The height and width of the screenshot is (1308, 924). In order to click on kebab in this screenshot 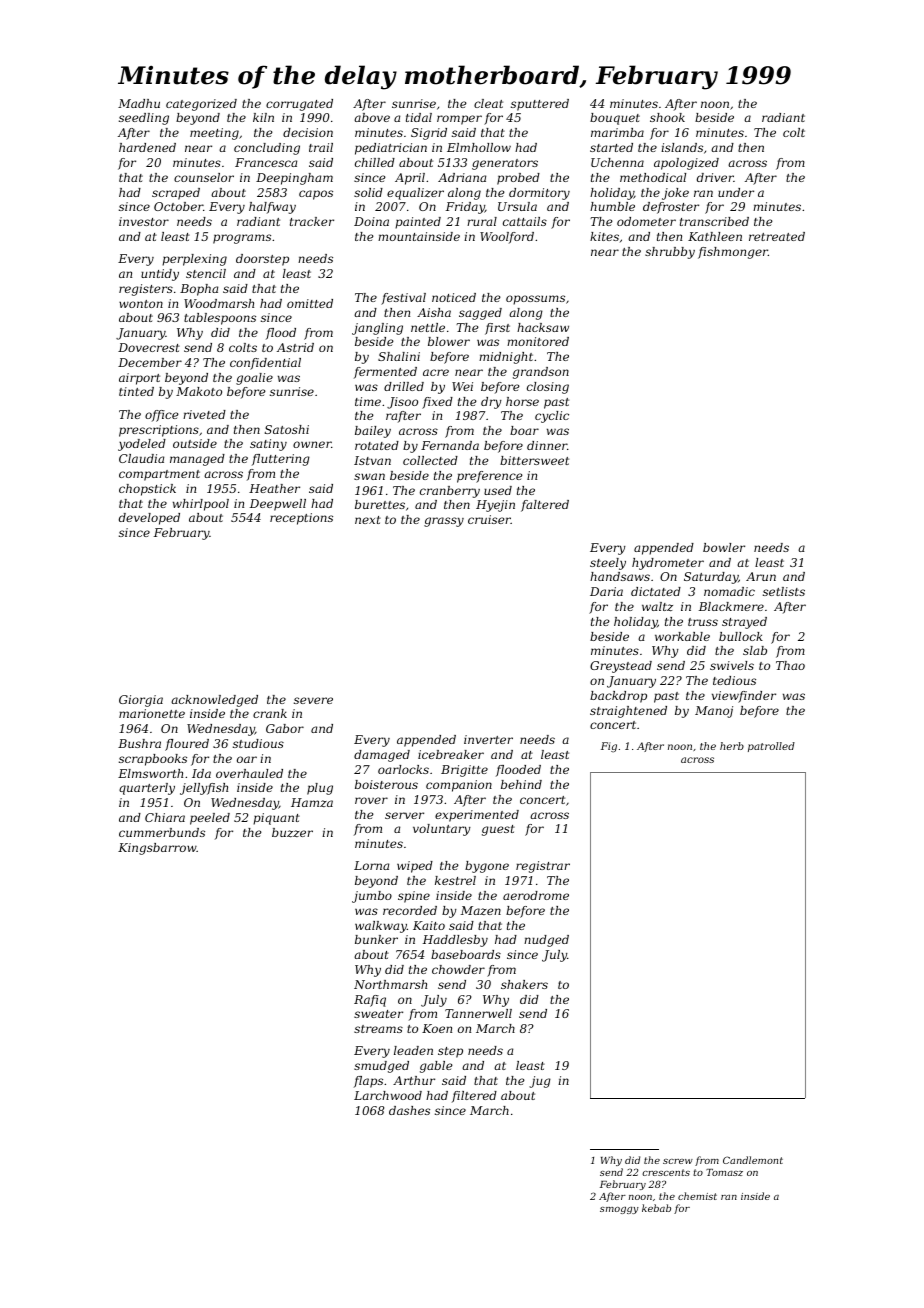, I will do `click(656, 1208)`.
